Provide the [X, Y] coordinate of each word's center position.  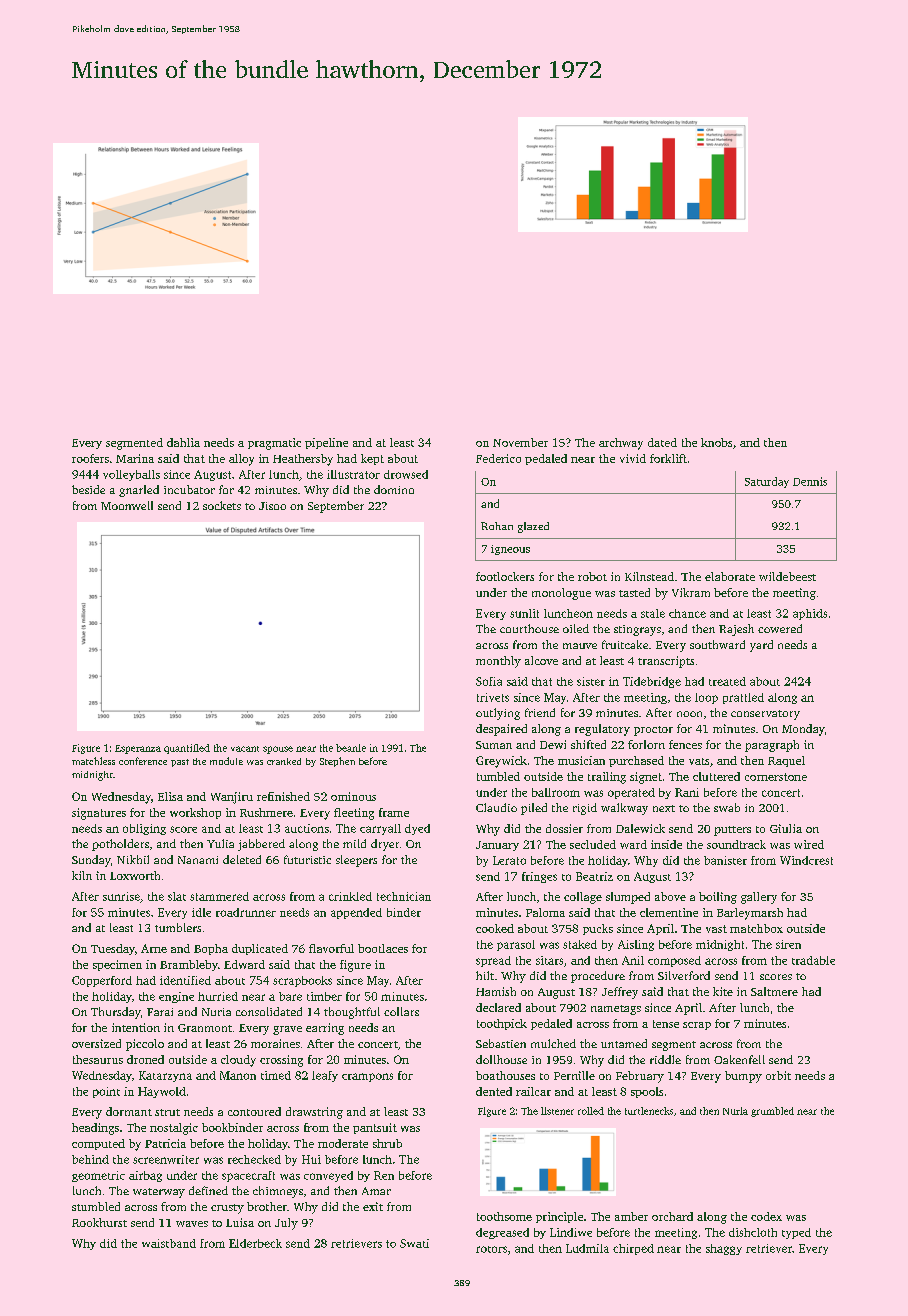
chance [687, 613]
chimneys [278, 1192]
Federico [498, 458]
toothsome [504, 1216]
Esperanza [138, 749]
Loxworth [135, 875]
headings [95, 1129]
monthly [498, 662]
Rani [687, 792]
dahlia [183, 442]
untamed [624, 1043]
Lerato [509, 860]
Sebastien [501, 1043]
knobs [716, 442]
